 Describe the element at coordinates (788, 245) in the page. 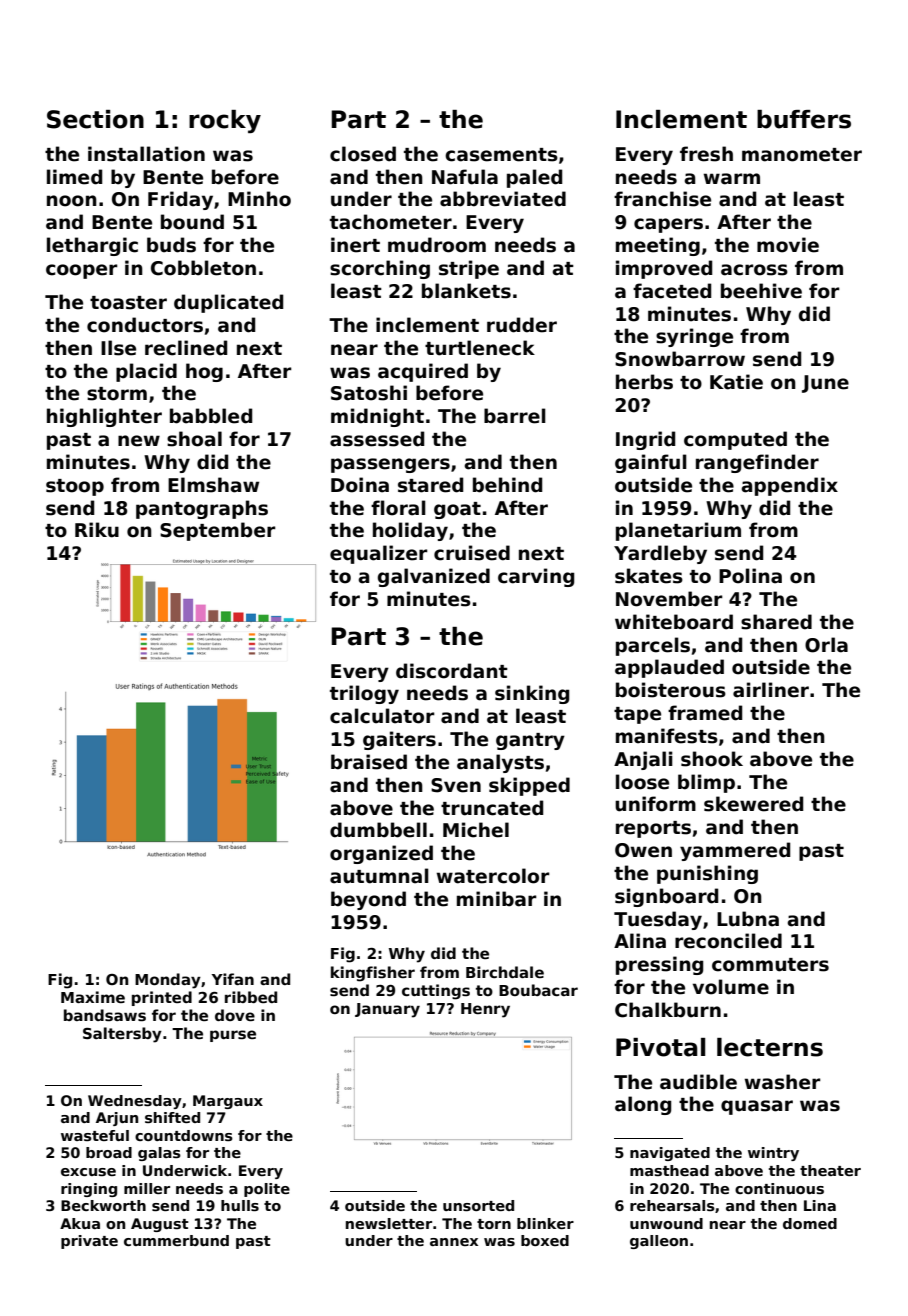

I see `movie` at that location.
